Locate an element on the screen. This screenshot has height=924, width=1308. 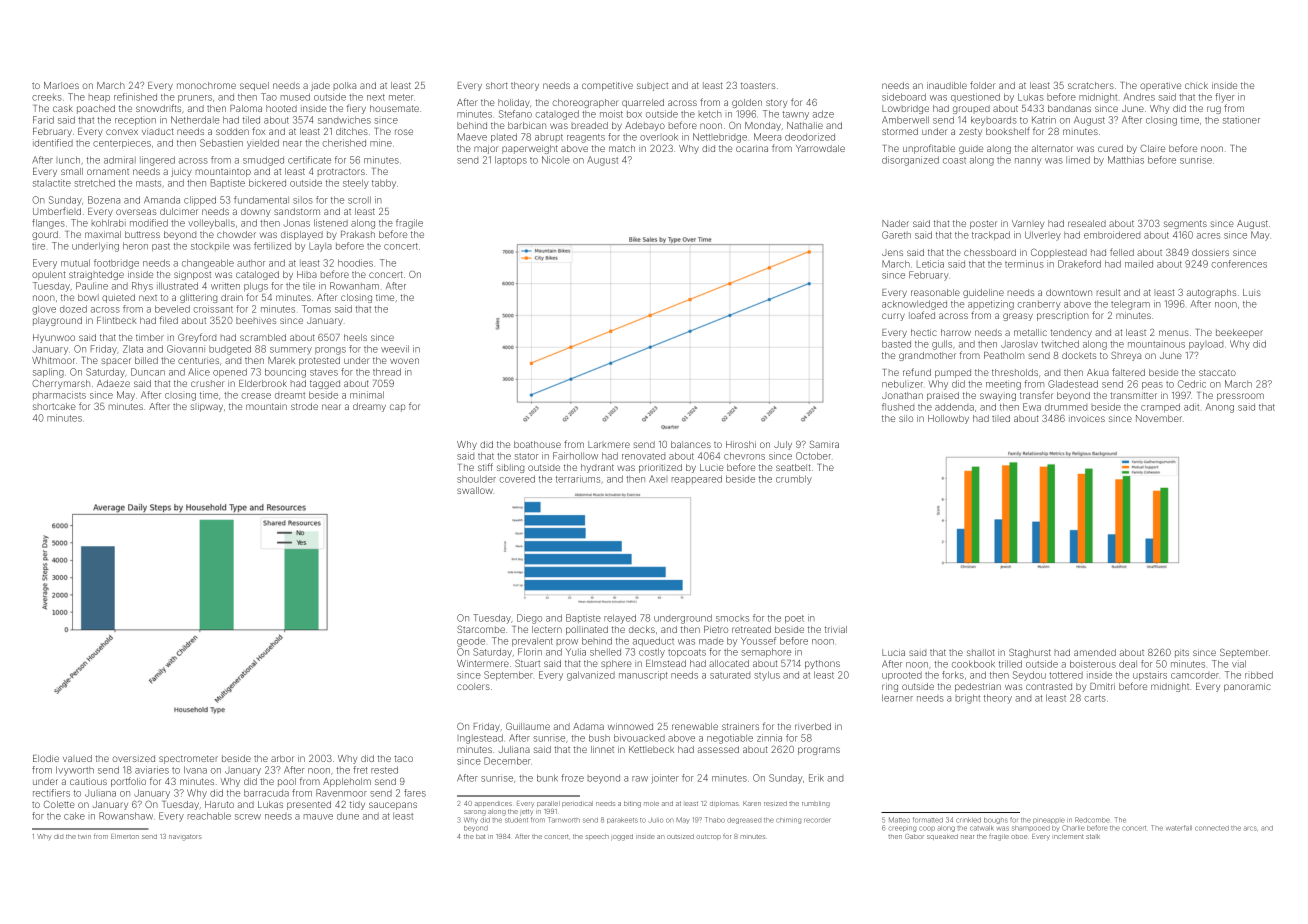
Larkmere is located at coordinates (609, 444).
